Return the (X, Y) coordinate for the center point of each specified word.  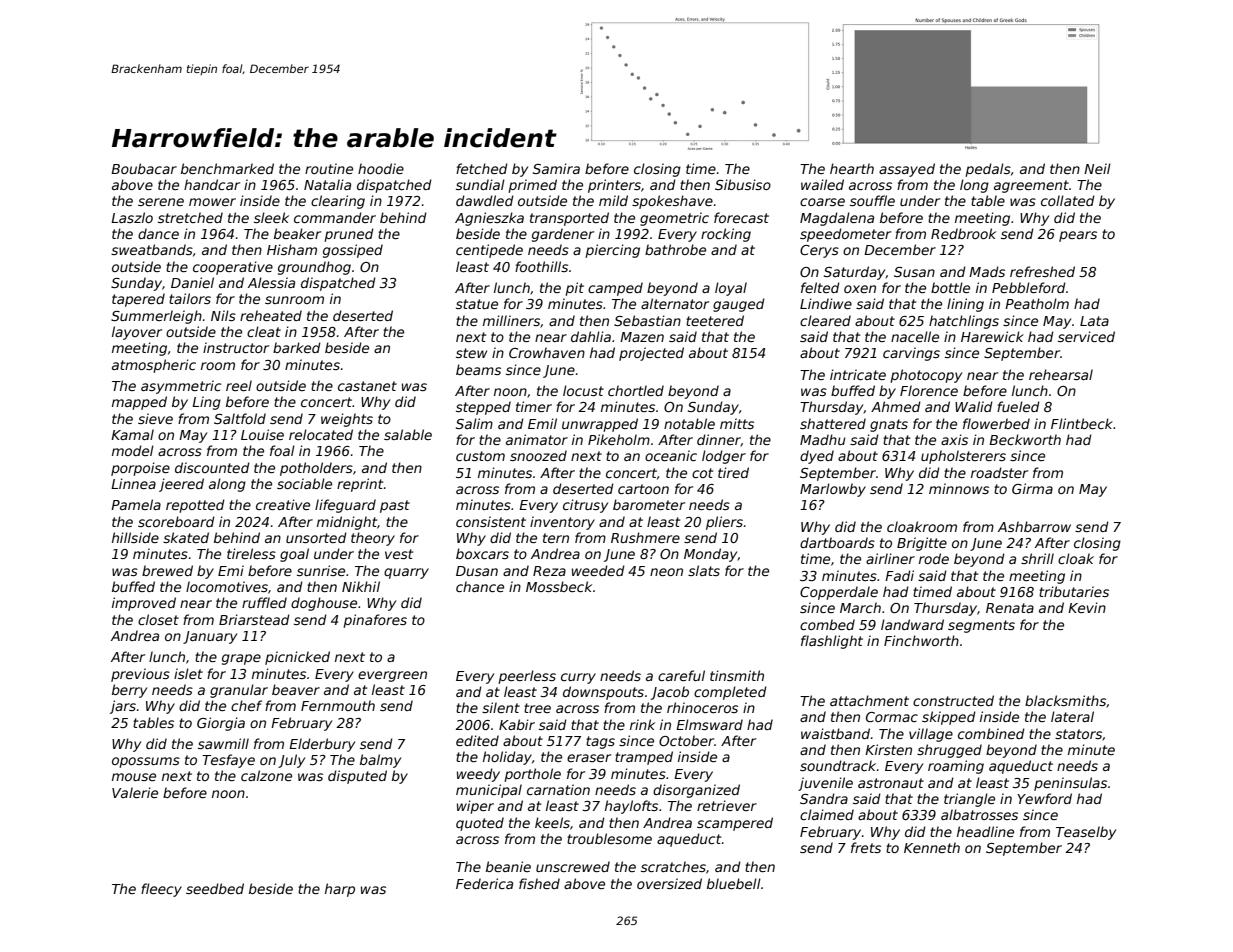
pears (1078, 236)
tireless (251, 553)
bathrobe (675, 249)
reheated (271, 315)
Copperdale (839, 593)
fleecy (161, 890)
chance (480, 586)
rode (934, 558)
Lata (1094, 321)
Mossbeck (559, 586)
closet (158, 619)
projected (651, 354)
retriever (727, 805)
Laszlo (132, 217)
